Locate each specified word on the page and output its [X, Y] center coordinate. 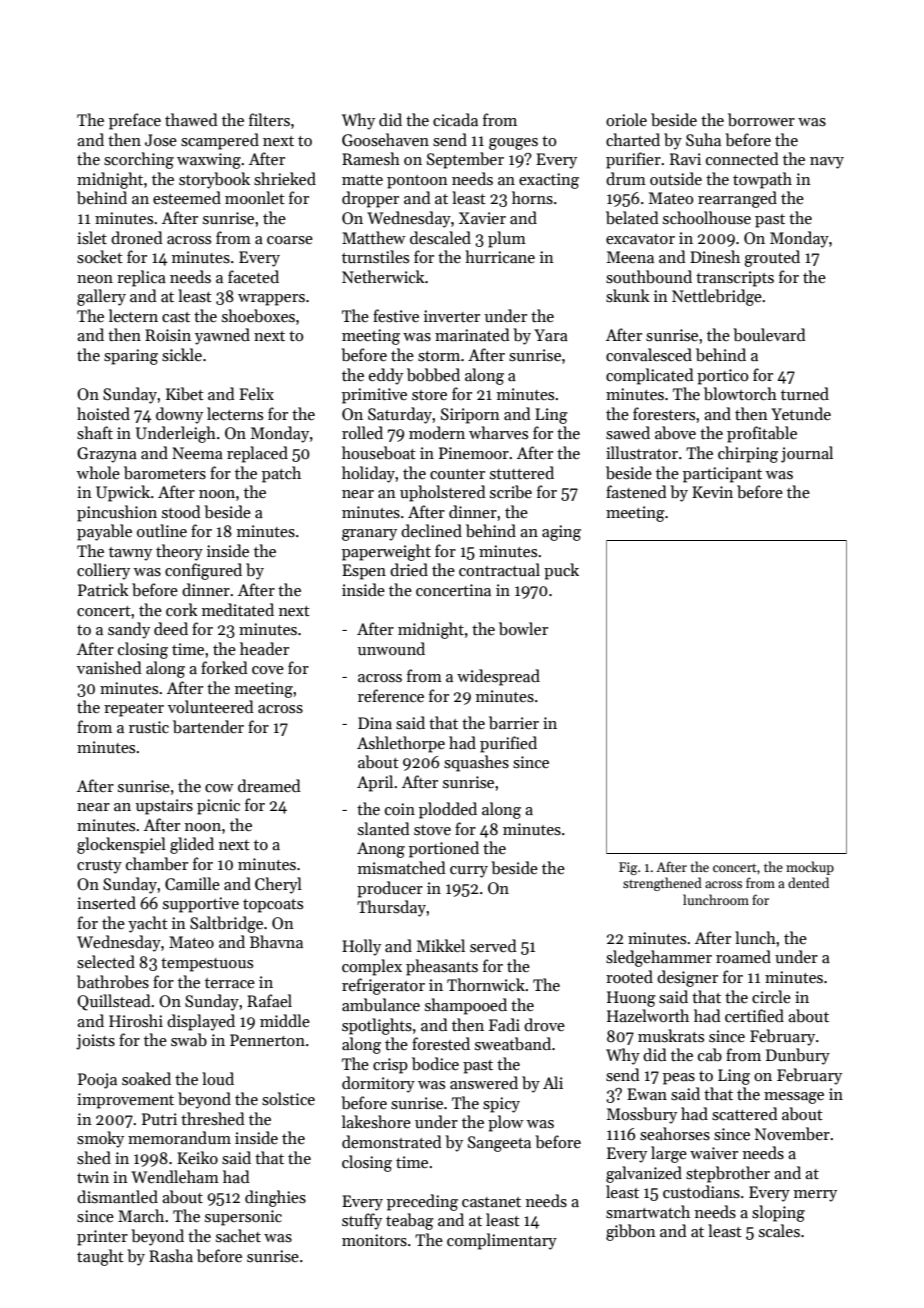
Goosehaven [385, 140]
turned [805, 393]
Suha [703, 139]
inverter [452, 316]
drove [544, 1024]
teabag [410, 1221]
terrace [230, 983]
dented [808, 882]
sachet [238, 1235]
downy [179, 415]
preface [135, 121]
